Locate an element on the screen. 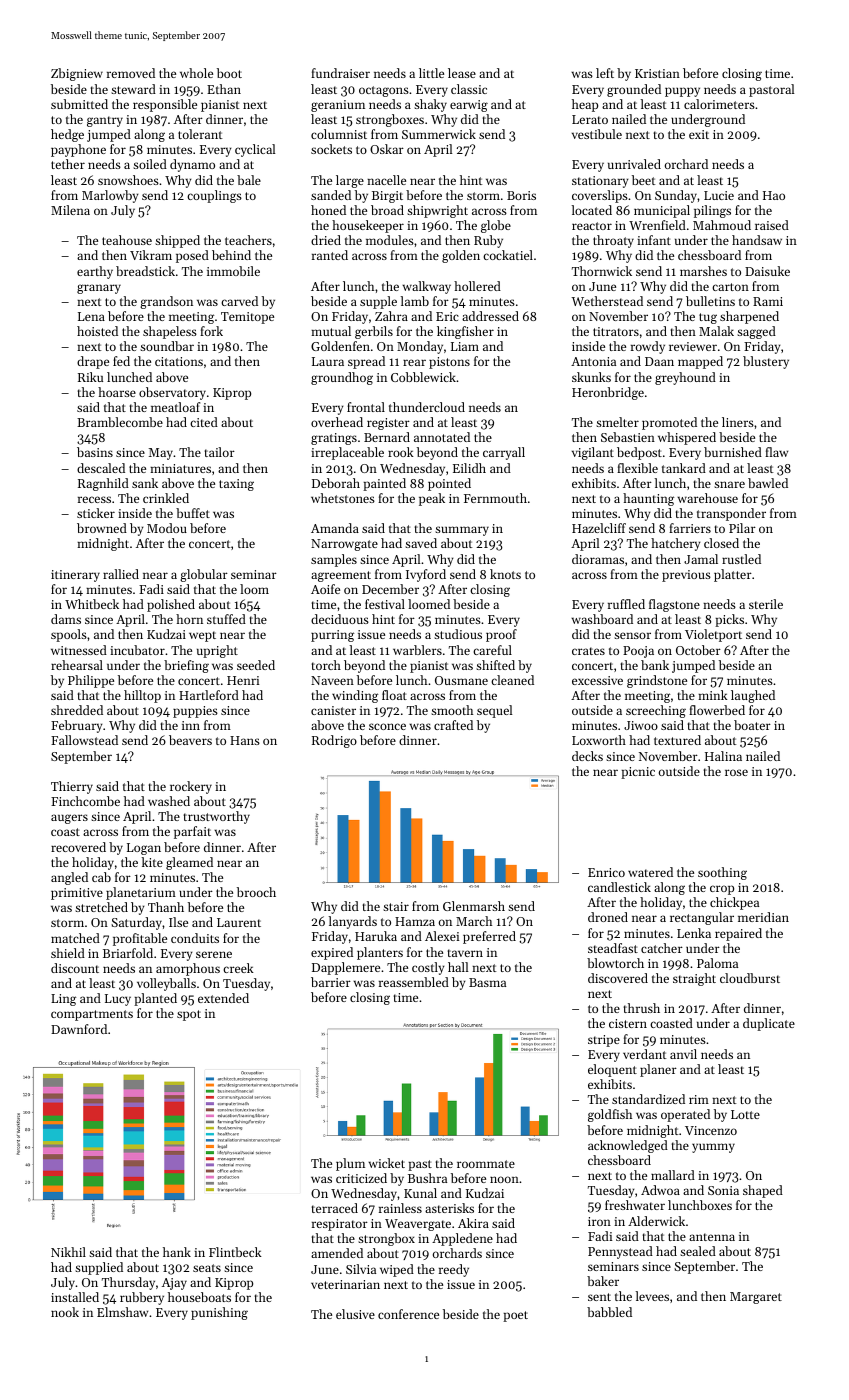 The image size is (849, 1400). trustworthy is located at coordinates (217, 817).
